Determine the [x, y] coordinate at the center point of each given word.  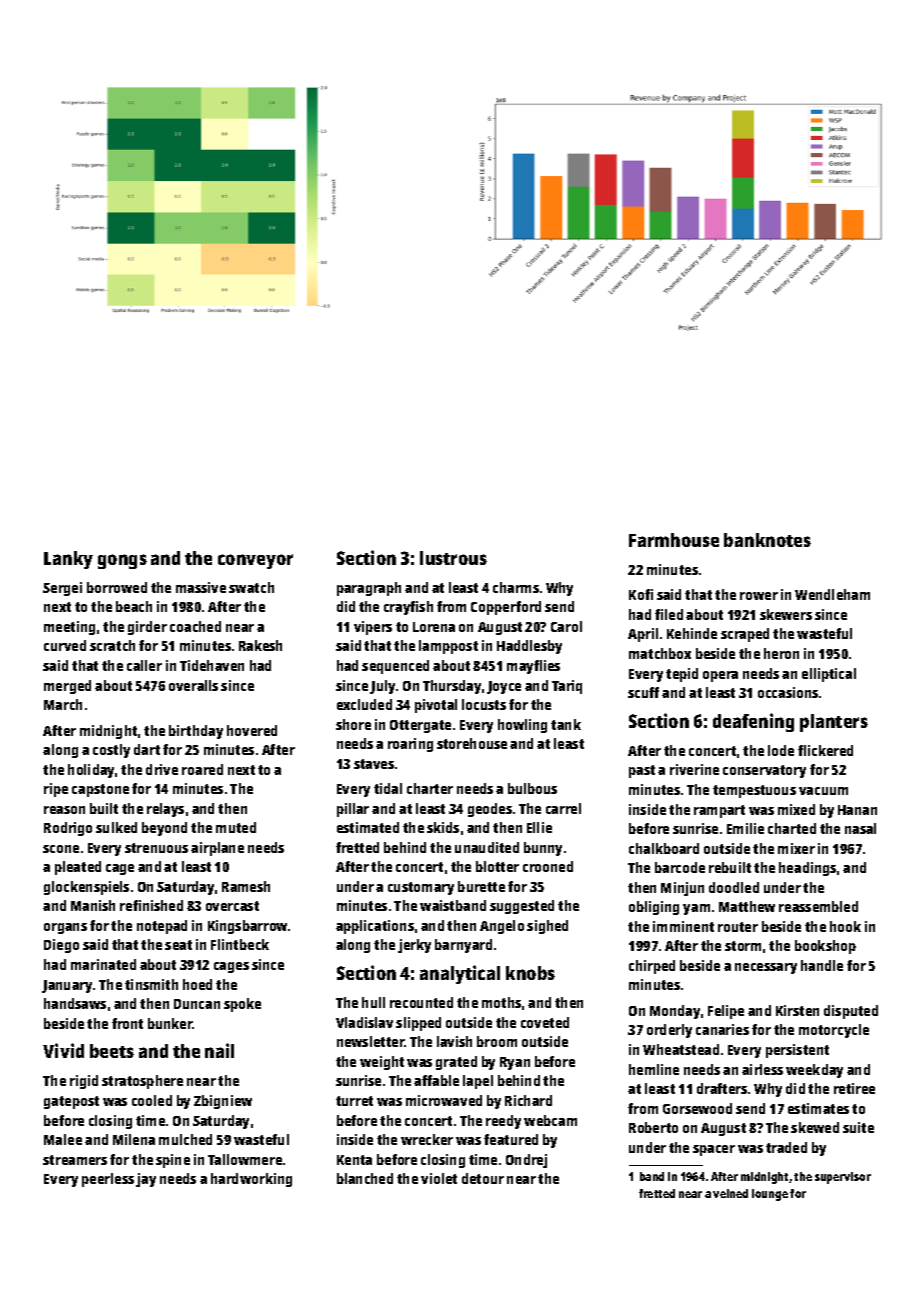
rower [759, 596]
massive [201, 587]
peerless [108, 1180]
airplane [217, 849]
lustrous [453, 558]
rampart [719, 811]
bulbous [532, 788]
